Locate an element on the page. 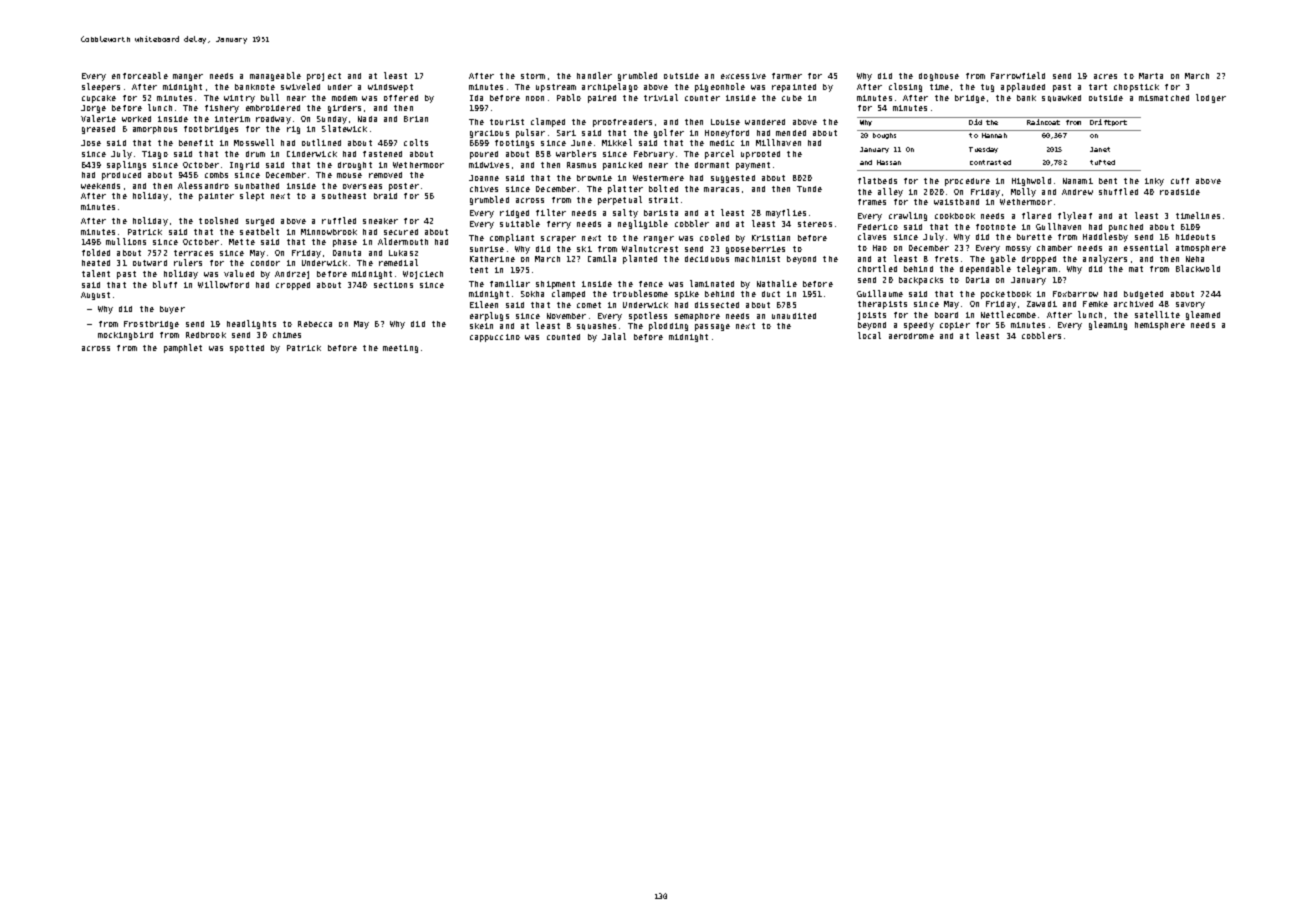 This image has width=1308, height=924. warblers is located at coordinates (576, 153).
